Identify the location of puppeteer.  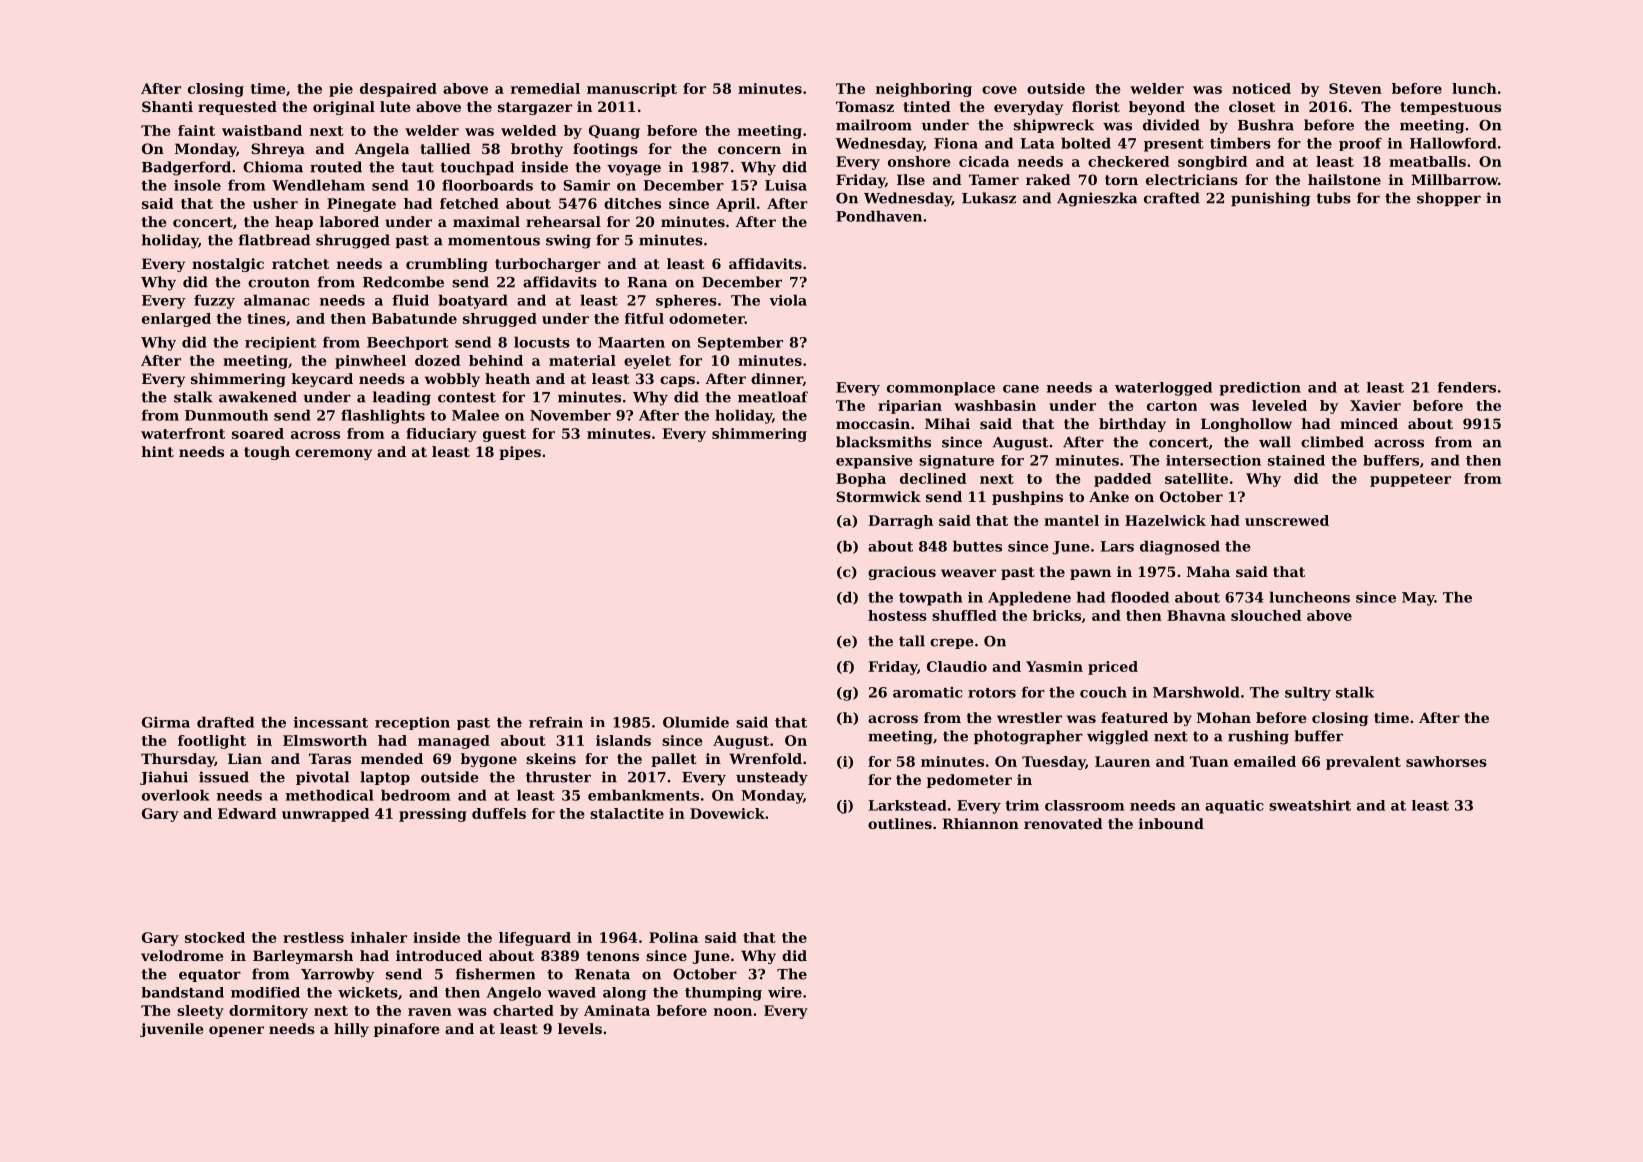
(1410, 480).
